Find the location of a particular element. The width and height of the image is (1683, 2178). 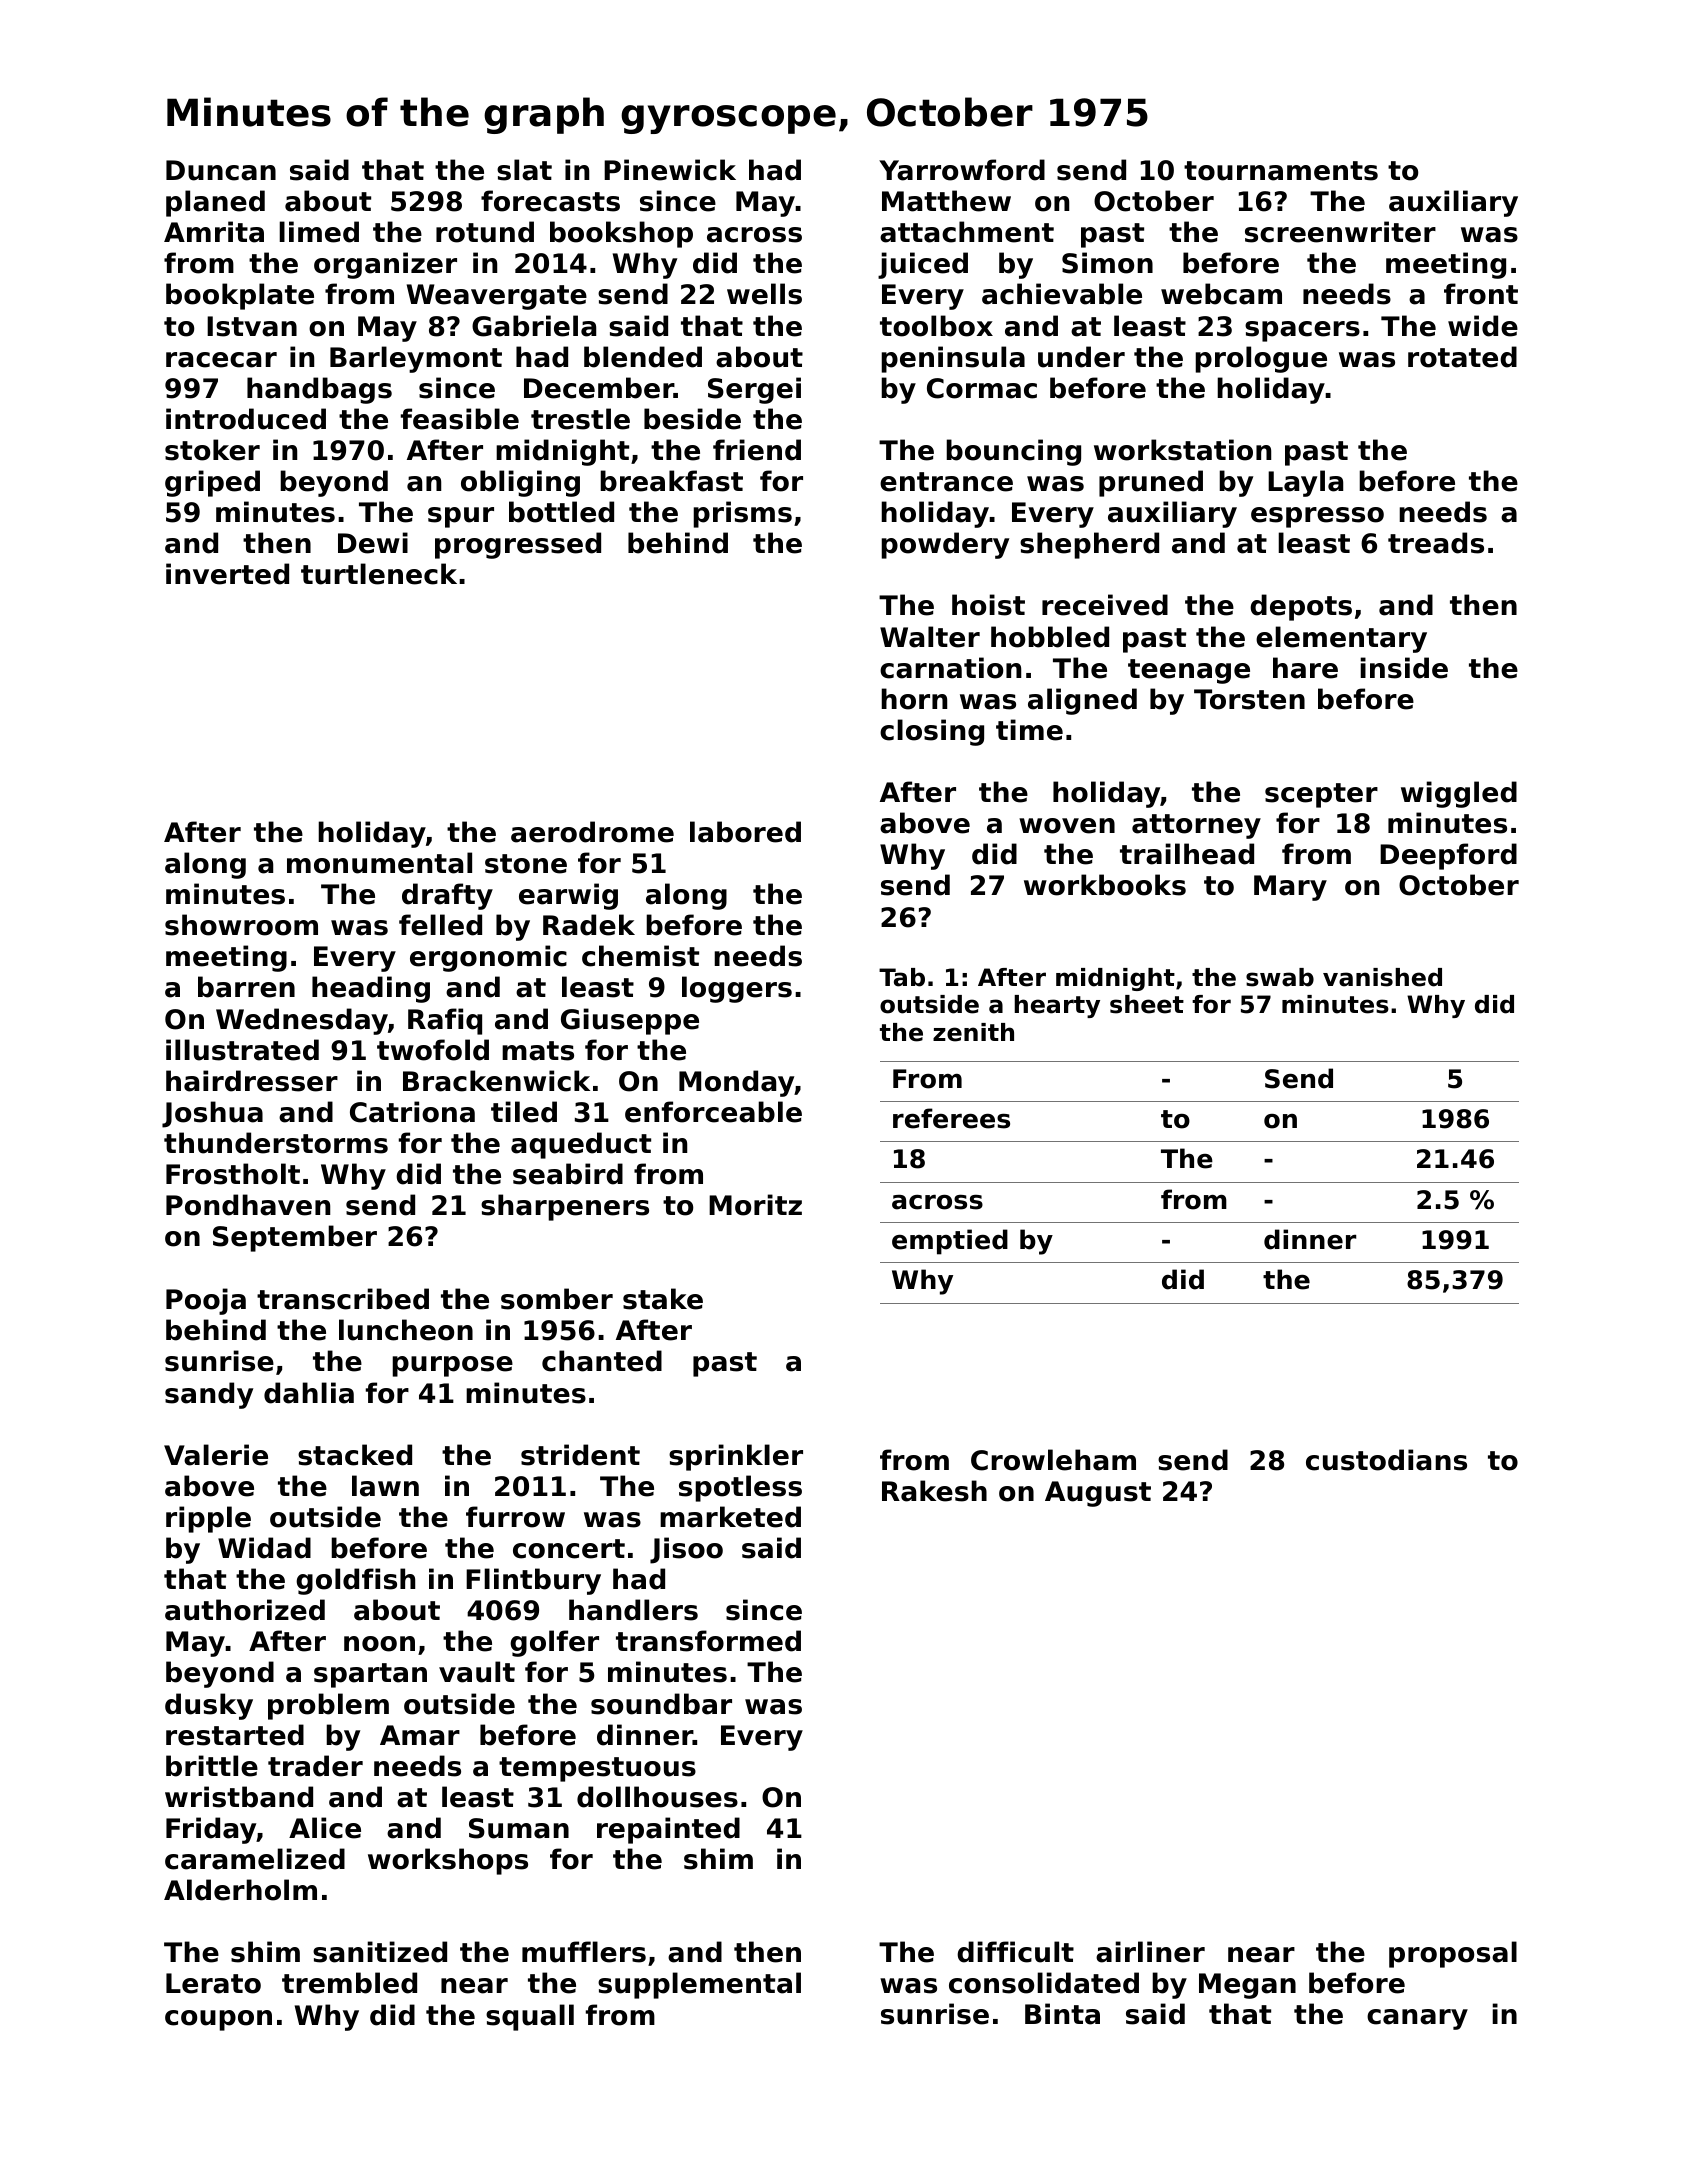

authorized is located at coordinates (245, 1610).
